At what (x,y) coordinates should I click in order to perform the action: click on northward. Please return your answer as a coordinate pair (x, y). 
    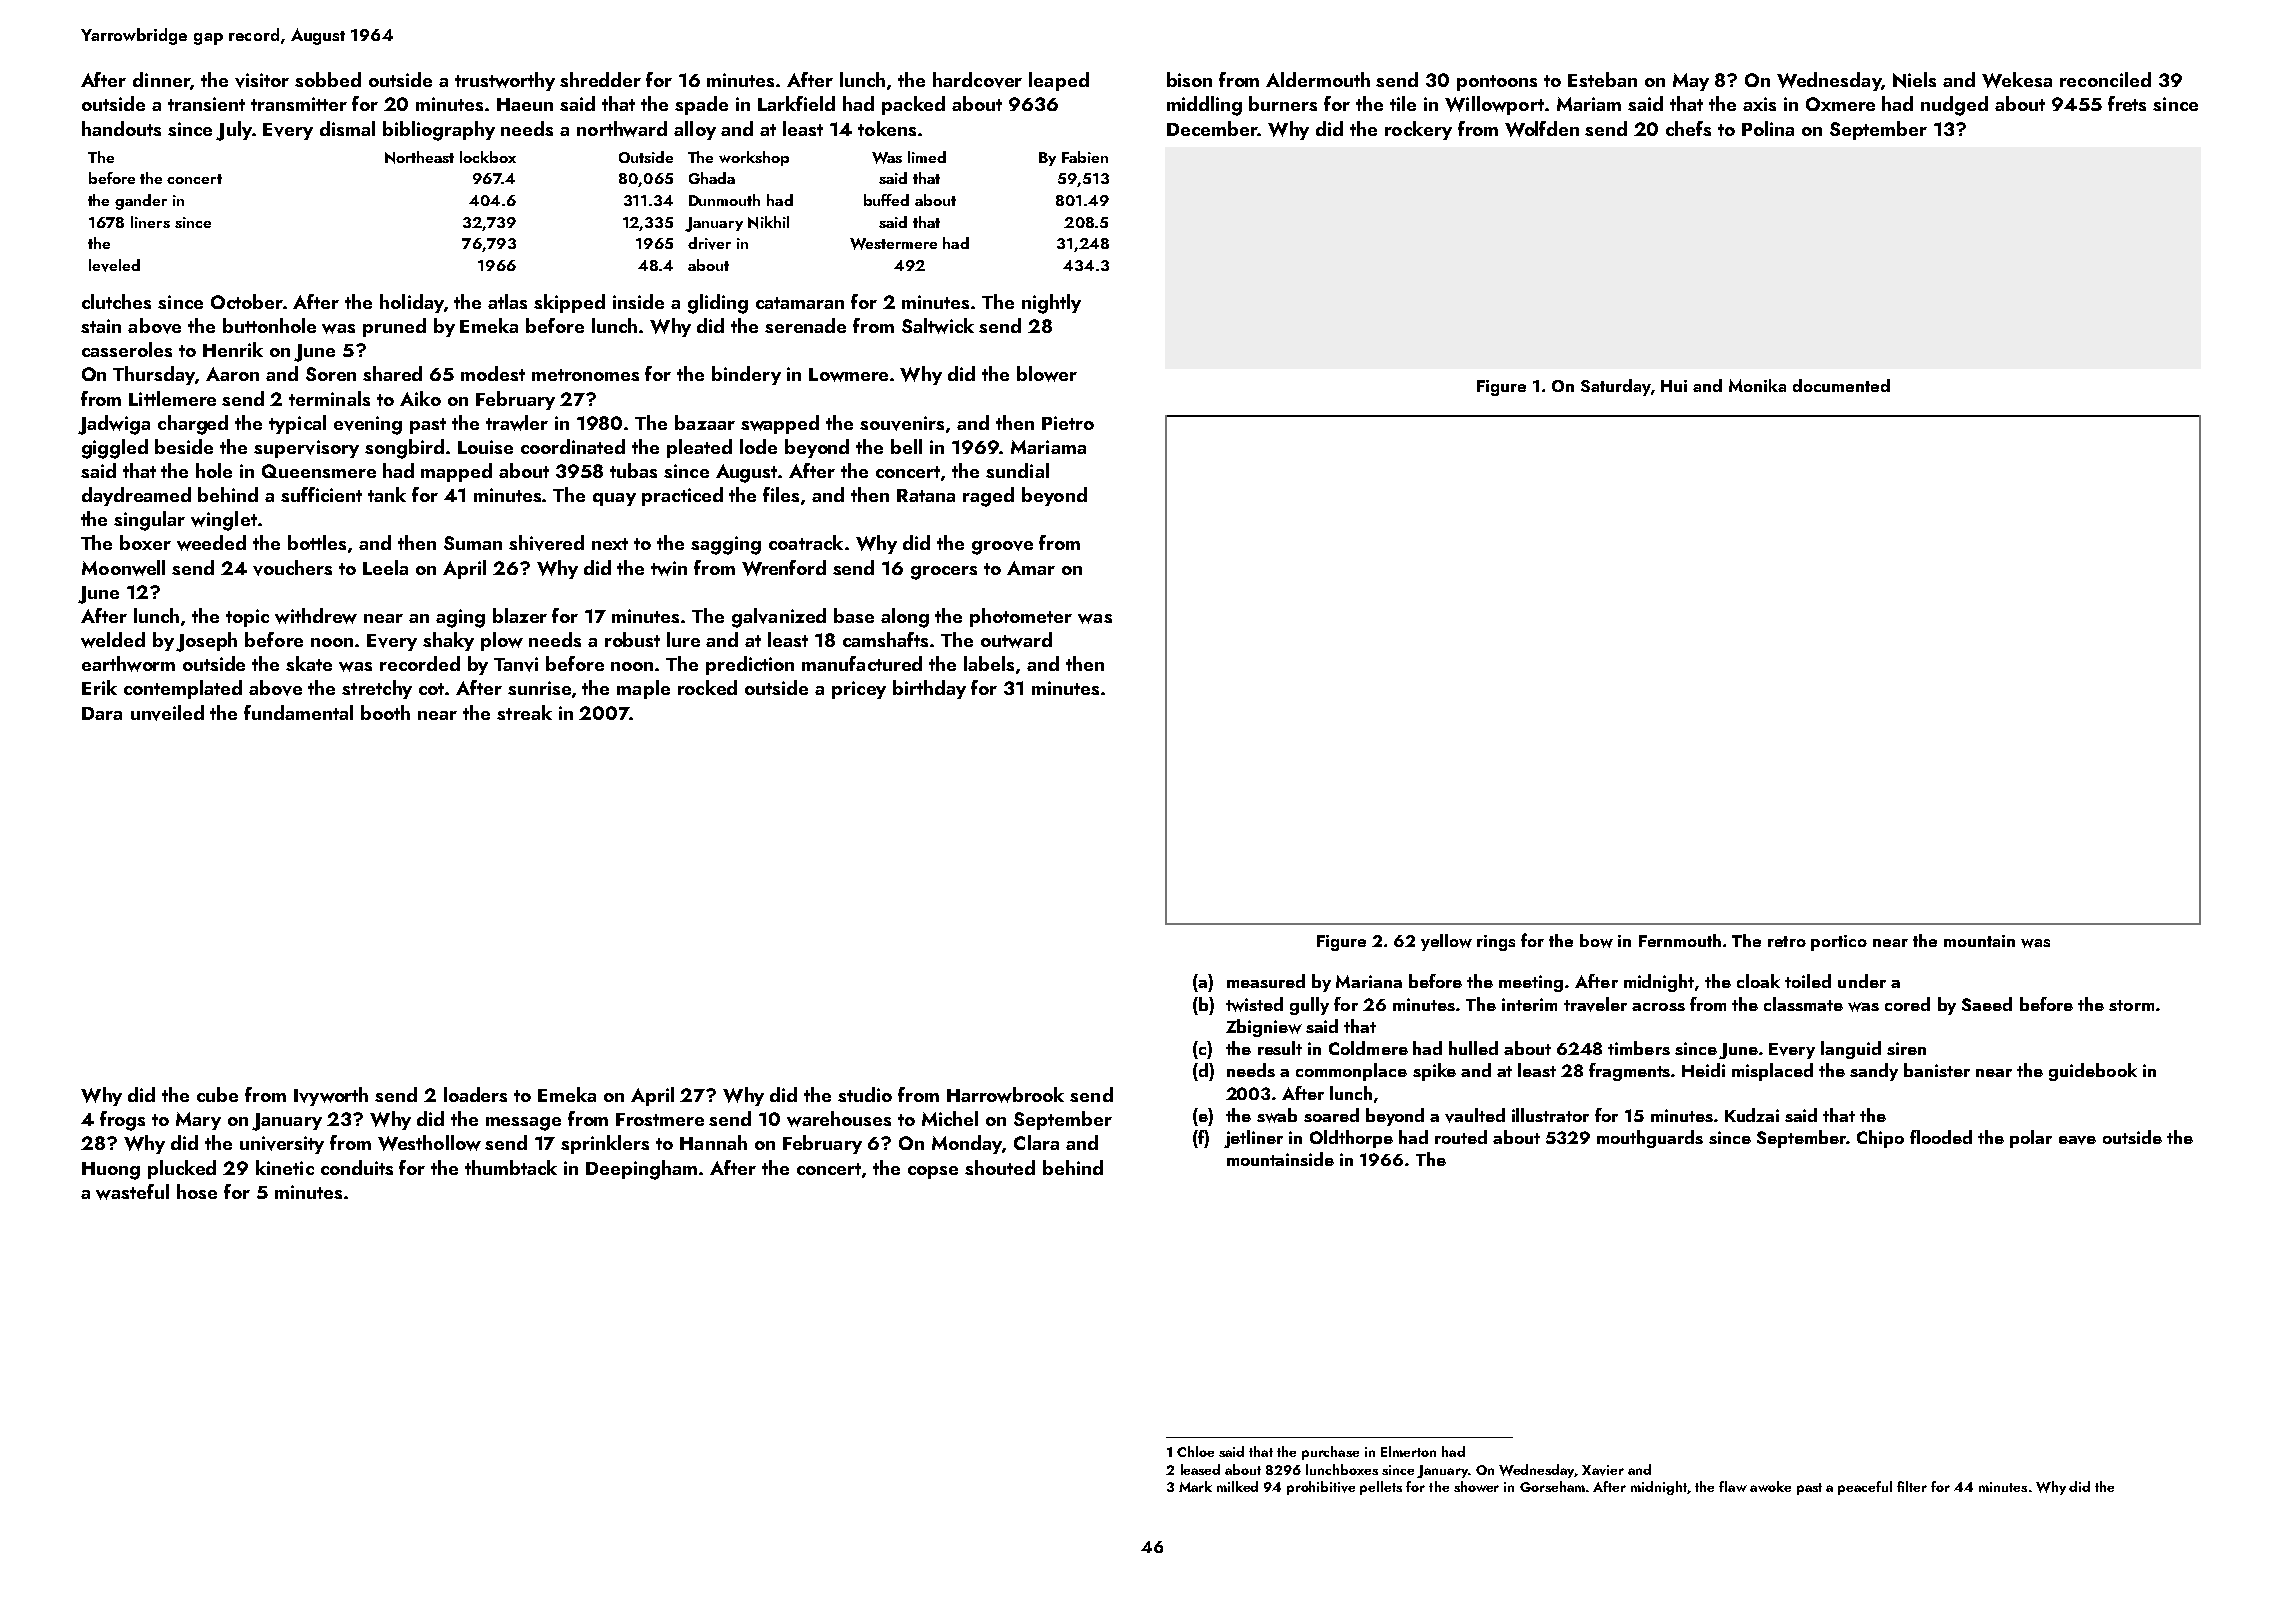
    Looking at the image, I should click on (622, 129).
